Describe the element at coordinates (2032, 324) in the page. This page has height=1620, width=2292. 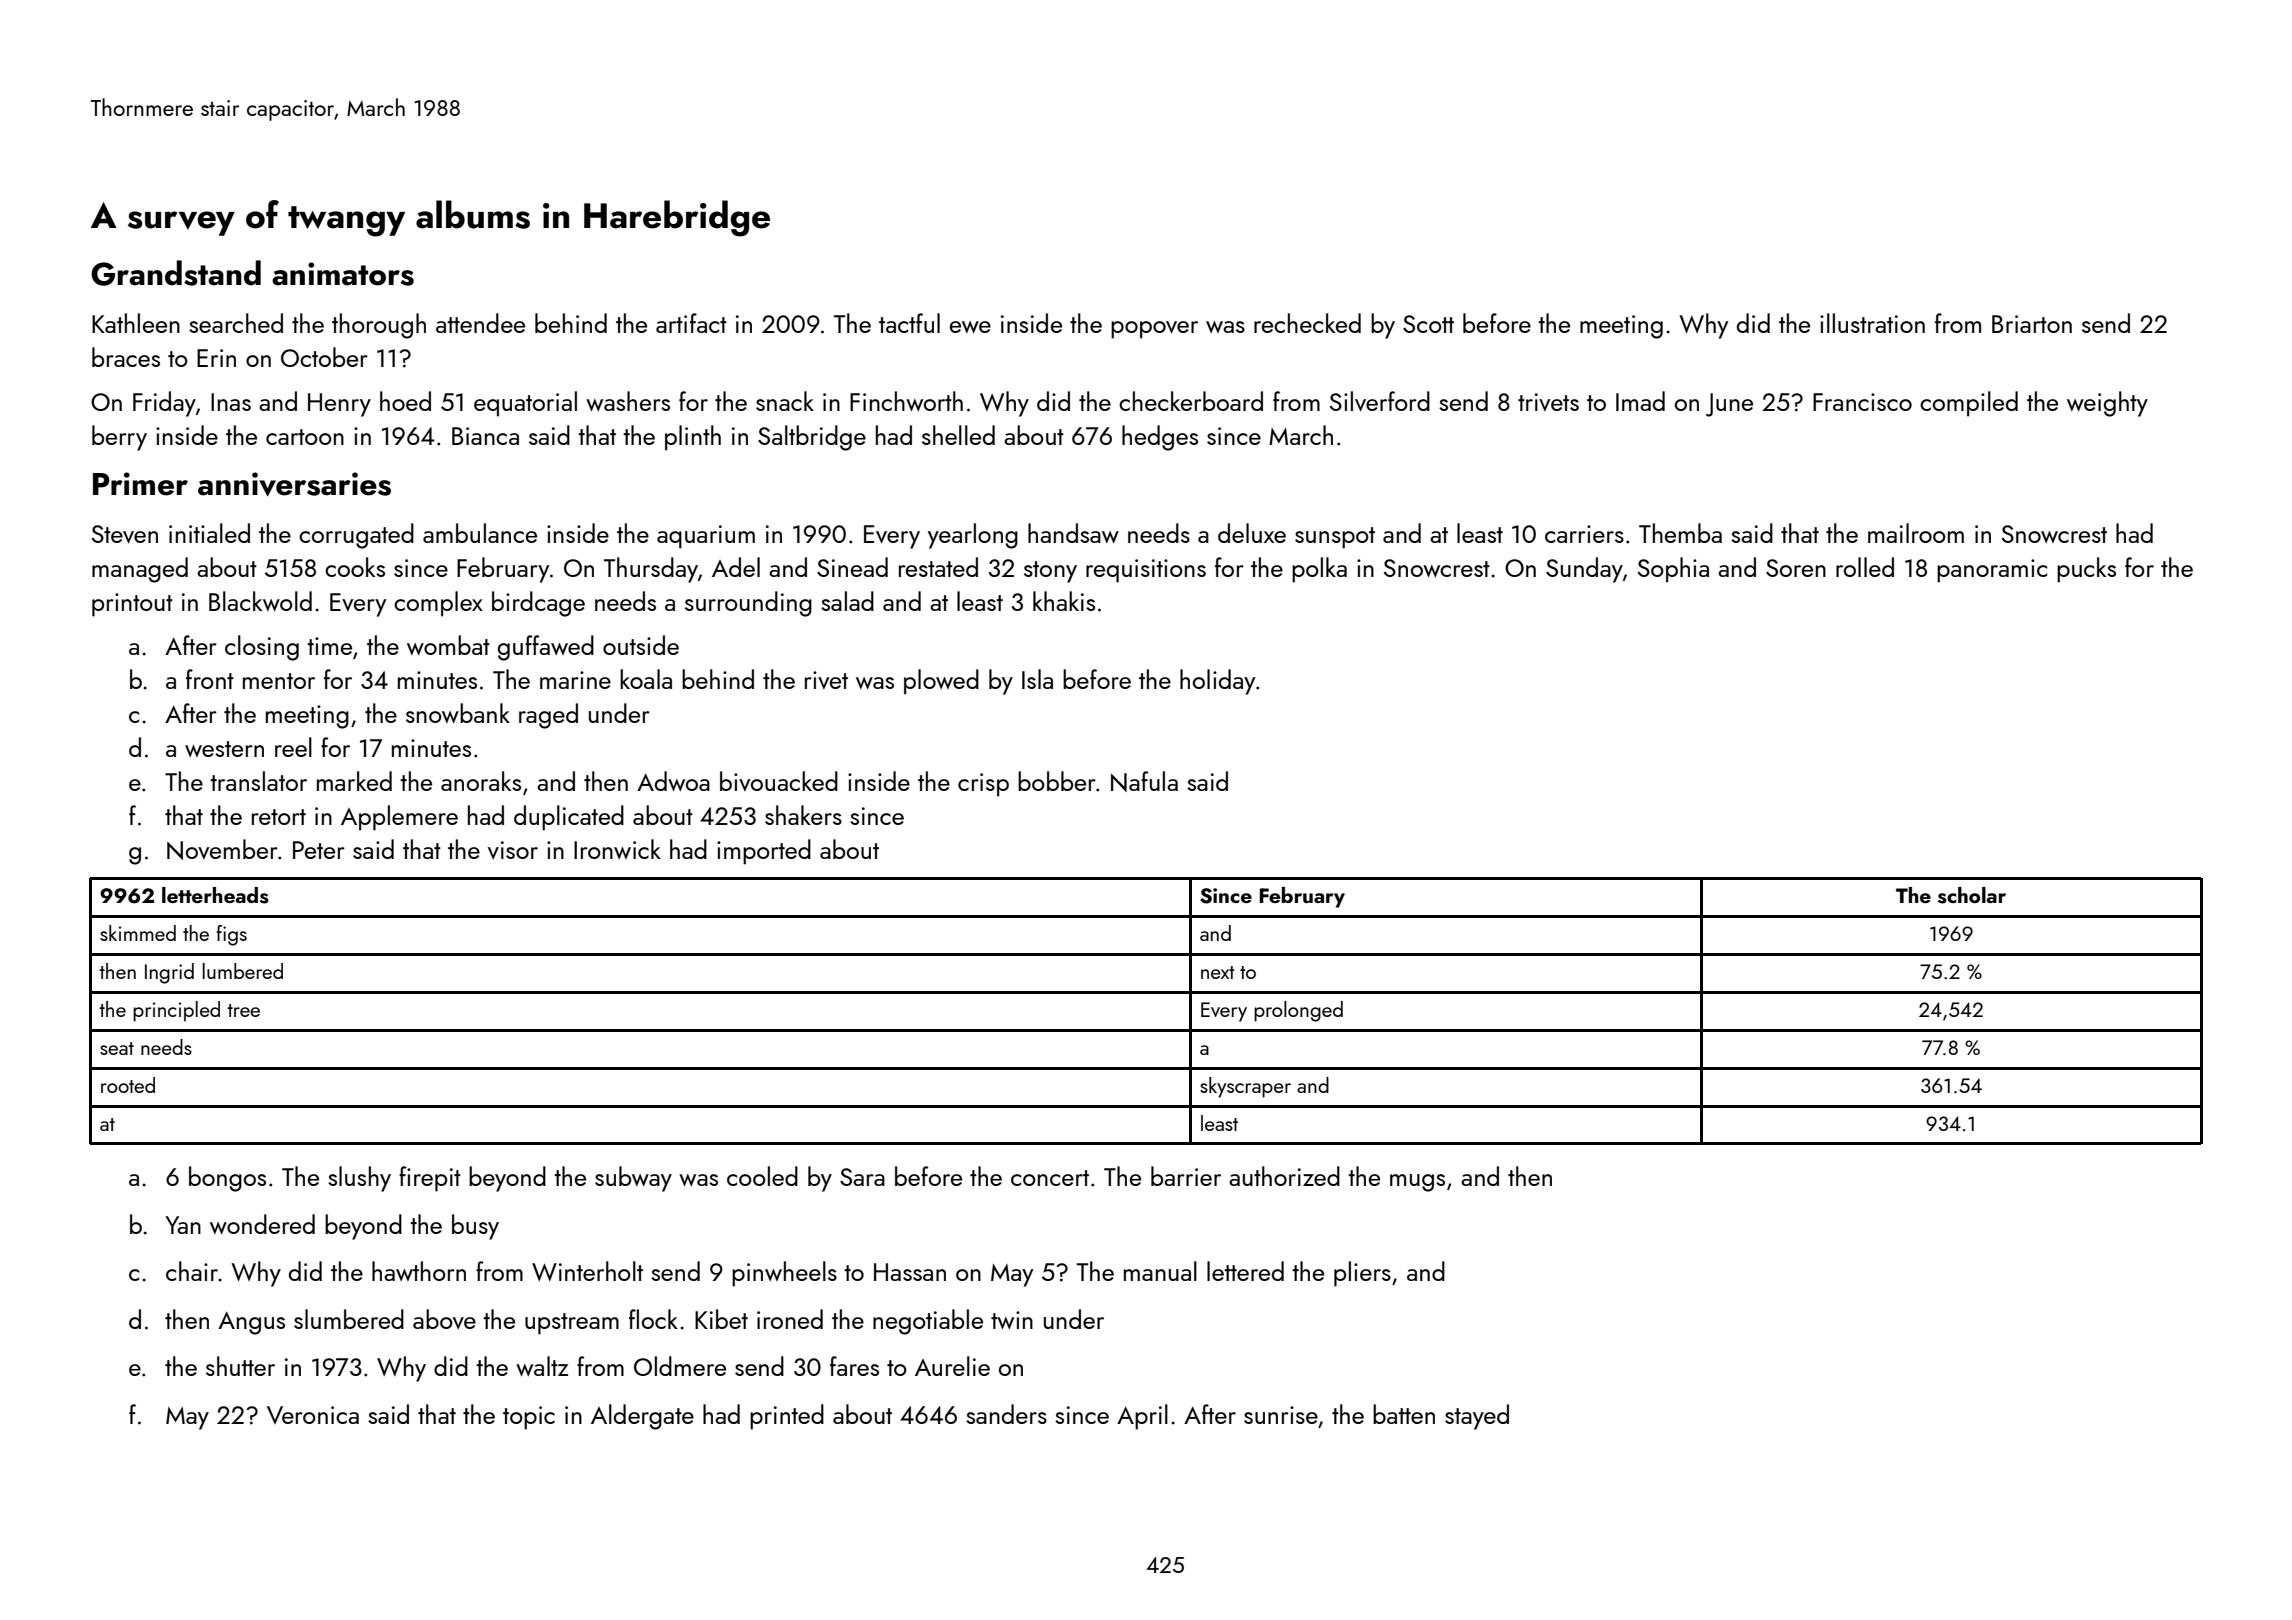
I see `Briarton` at that location.
